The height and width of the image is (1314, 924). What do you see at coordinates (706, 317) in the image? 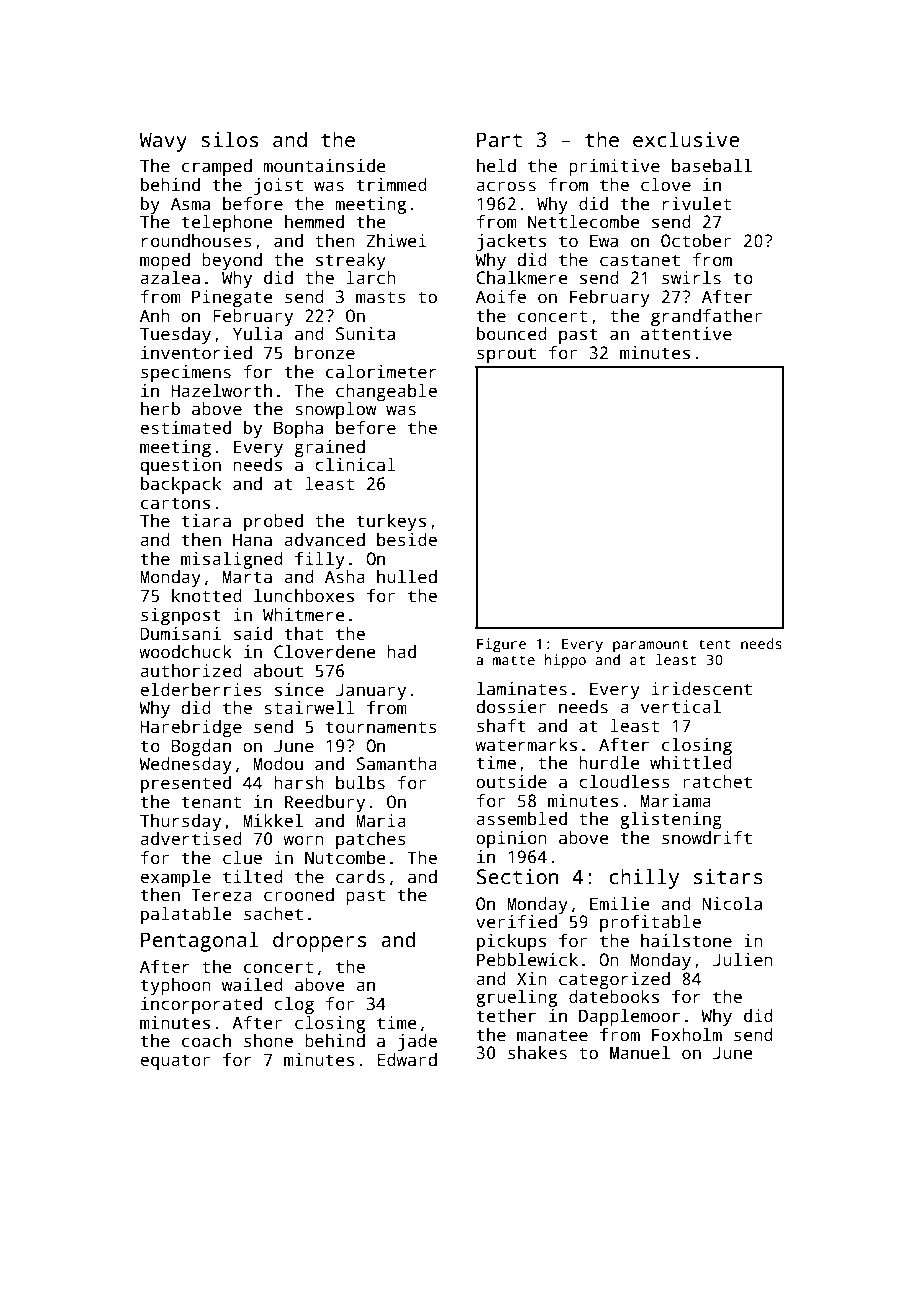
I see `grandfather` at bounding box center [706, 317].
